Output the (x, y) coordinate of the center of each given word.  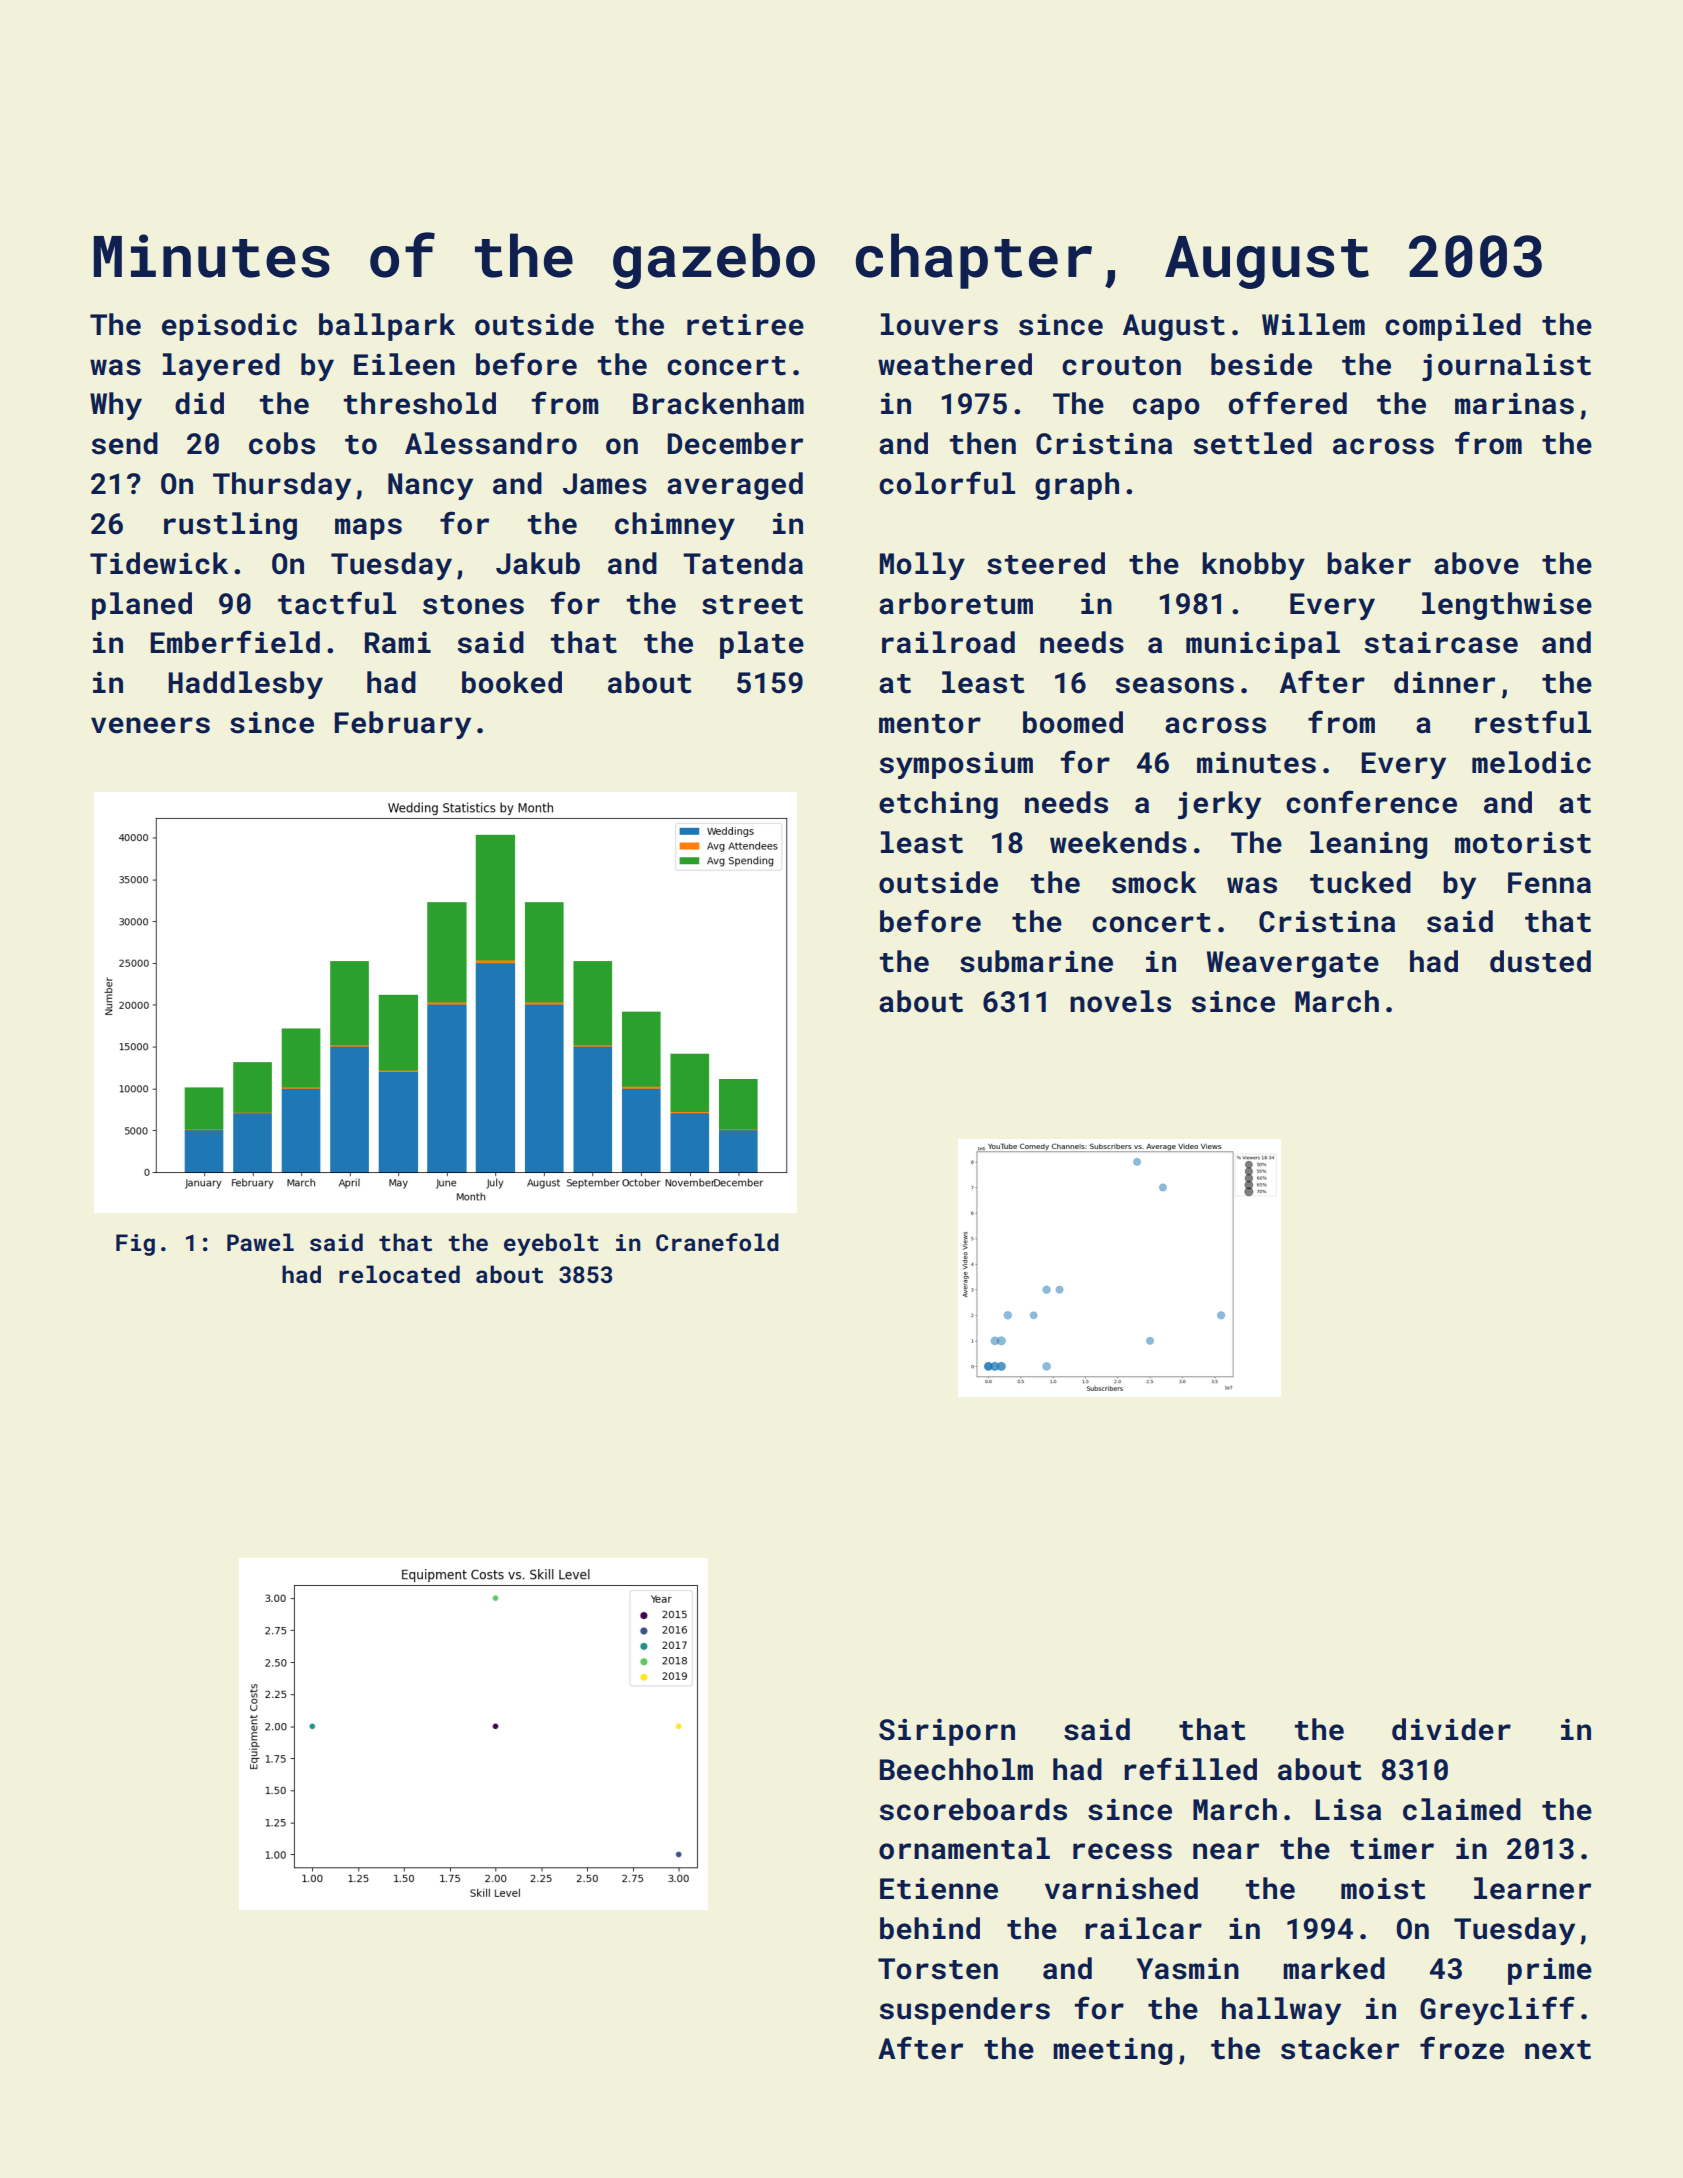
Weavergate (1293, 964)
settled (1253, 443)
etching (938, 805)
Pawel (260, 1242)
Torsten (938, 1969)
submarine (1036, 961)
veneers (150, 725)
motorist (1523, 843)
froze (1462, 2048)
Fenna (1549, 883)
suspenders (965, 2011)
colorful (947, 483)
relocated (399, 1274)
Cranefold (717, 1242)
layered (221, 367)
